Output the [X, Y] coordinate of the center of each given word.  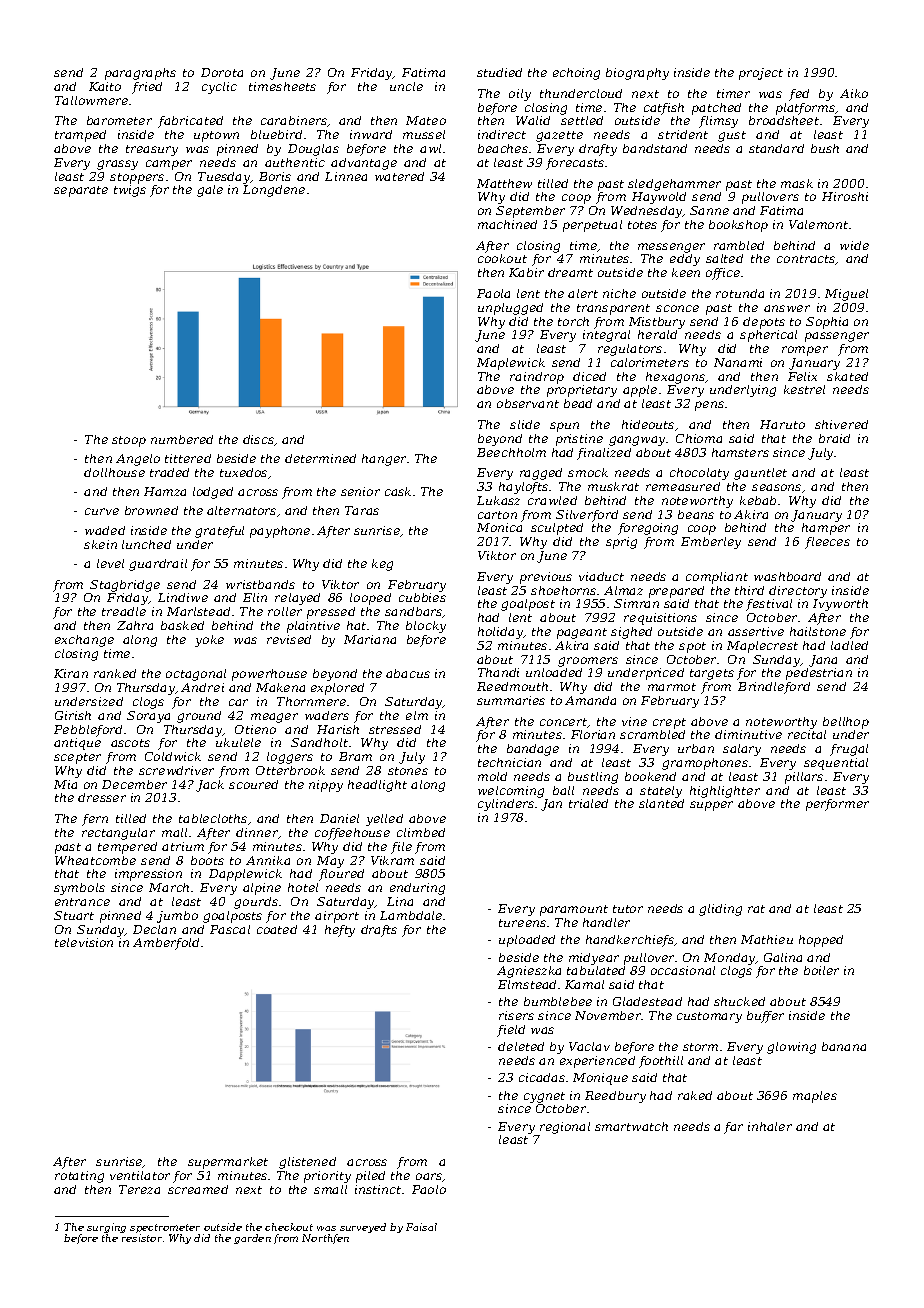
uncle [406, 86]
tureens [522, 923]
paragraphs [140, 74]
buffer [765, 1017]
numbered [182, 439]
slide [525, 424]
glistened [307, 1163]
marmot [672, 687]
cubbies [422, 597]
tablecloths [213, 818]
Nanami [738, 362]
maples [815, 1097]
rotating [79, 1177]
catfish [664, 109]
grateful [219, 532]
